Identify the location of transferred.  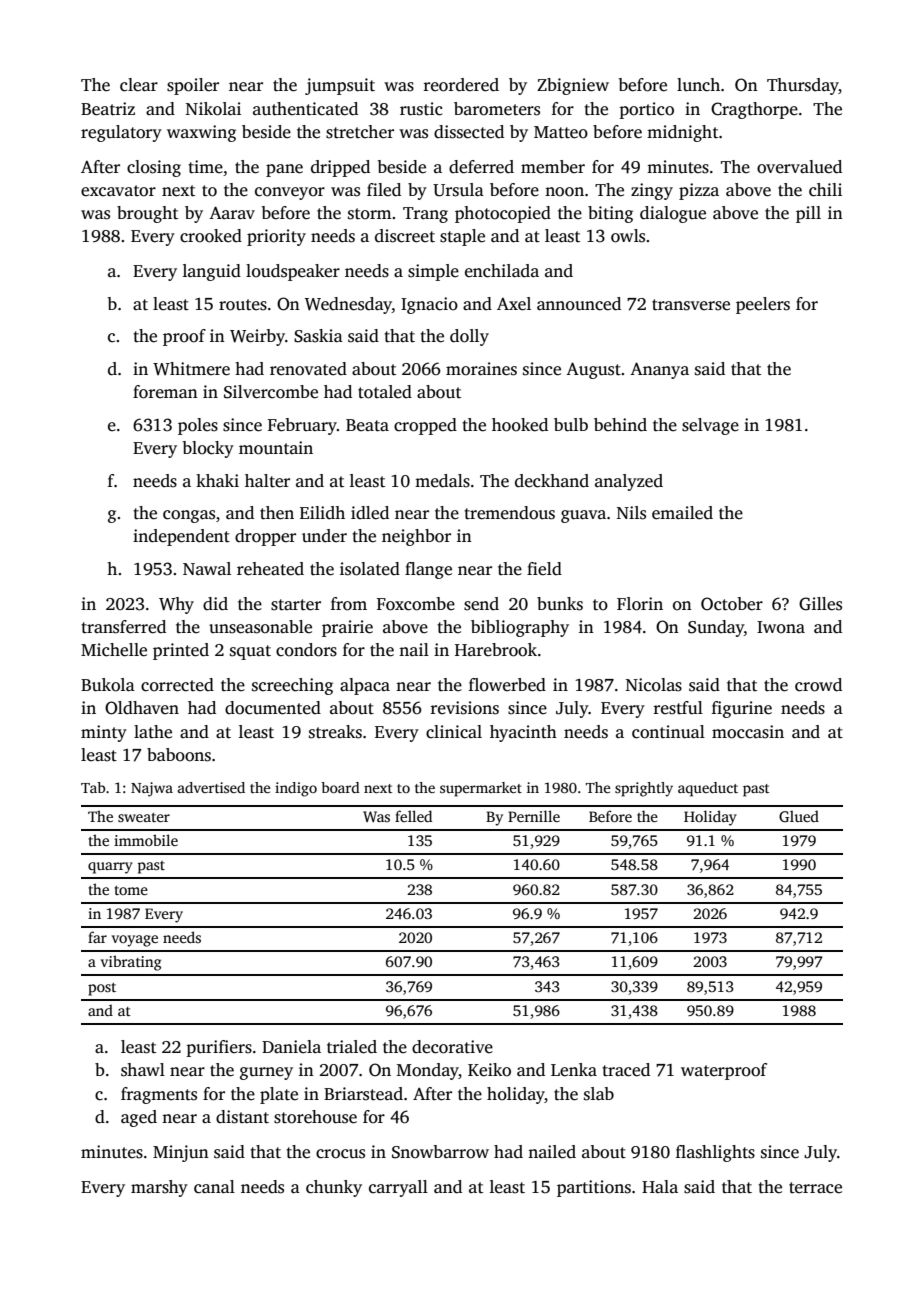
(123, 627).
